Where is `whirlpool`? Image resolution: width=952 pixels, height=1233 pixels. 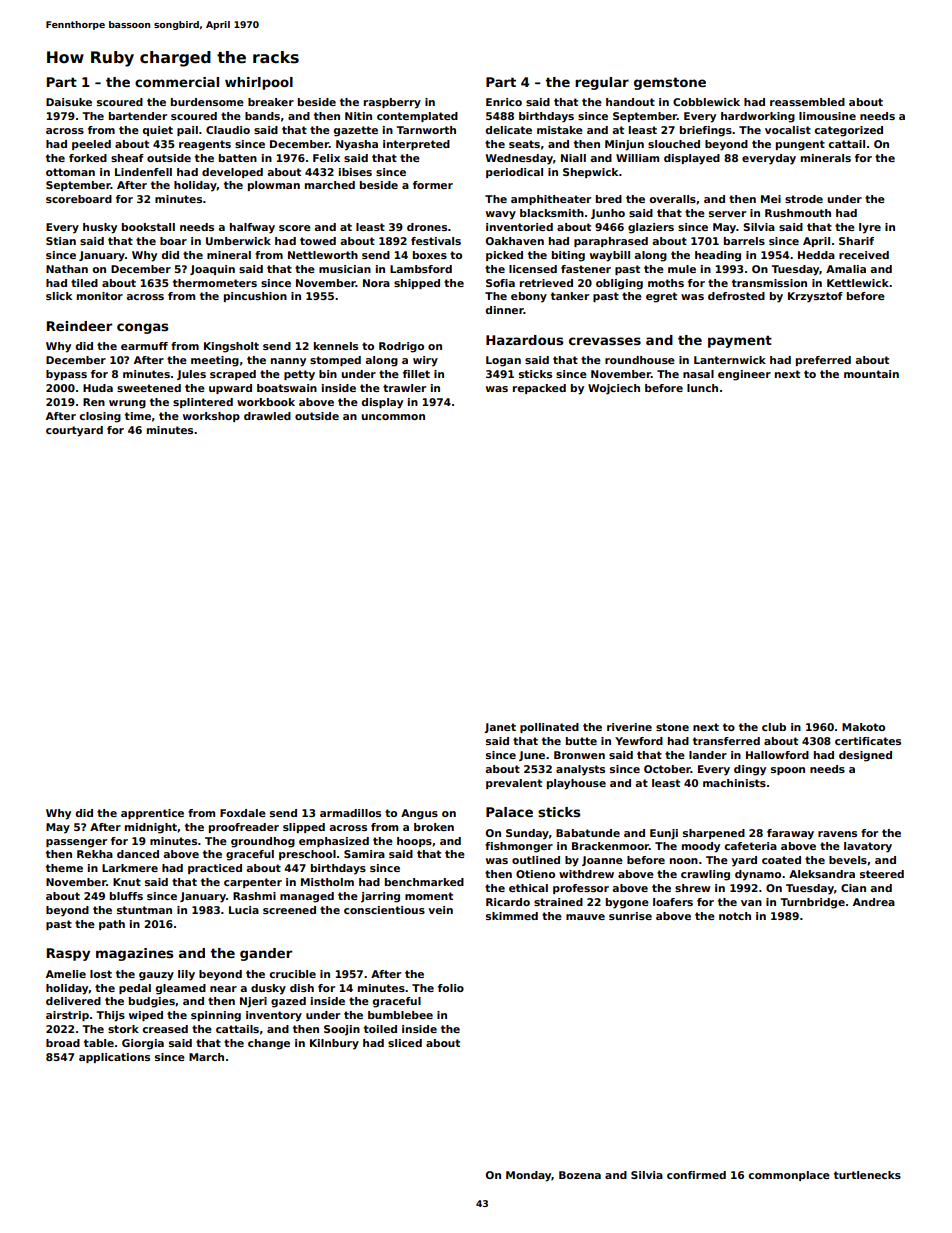 whirlpool is located at coordinates (259, 83).
